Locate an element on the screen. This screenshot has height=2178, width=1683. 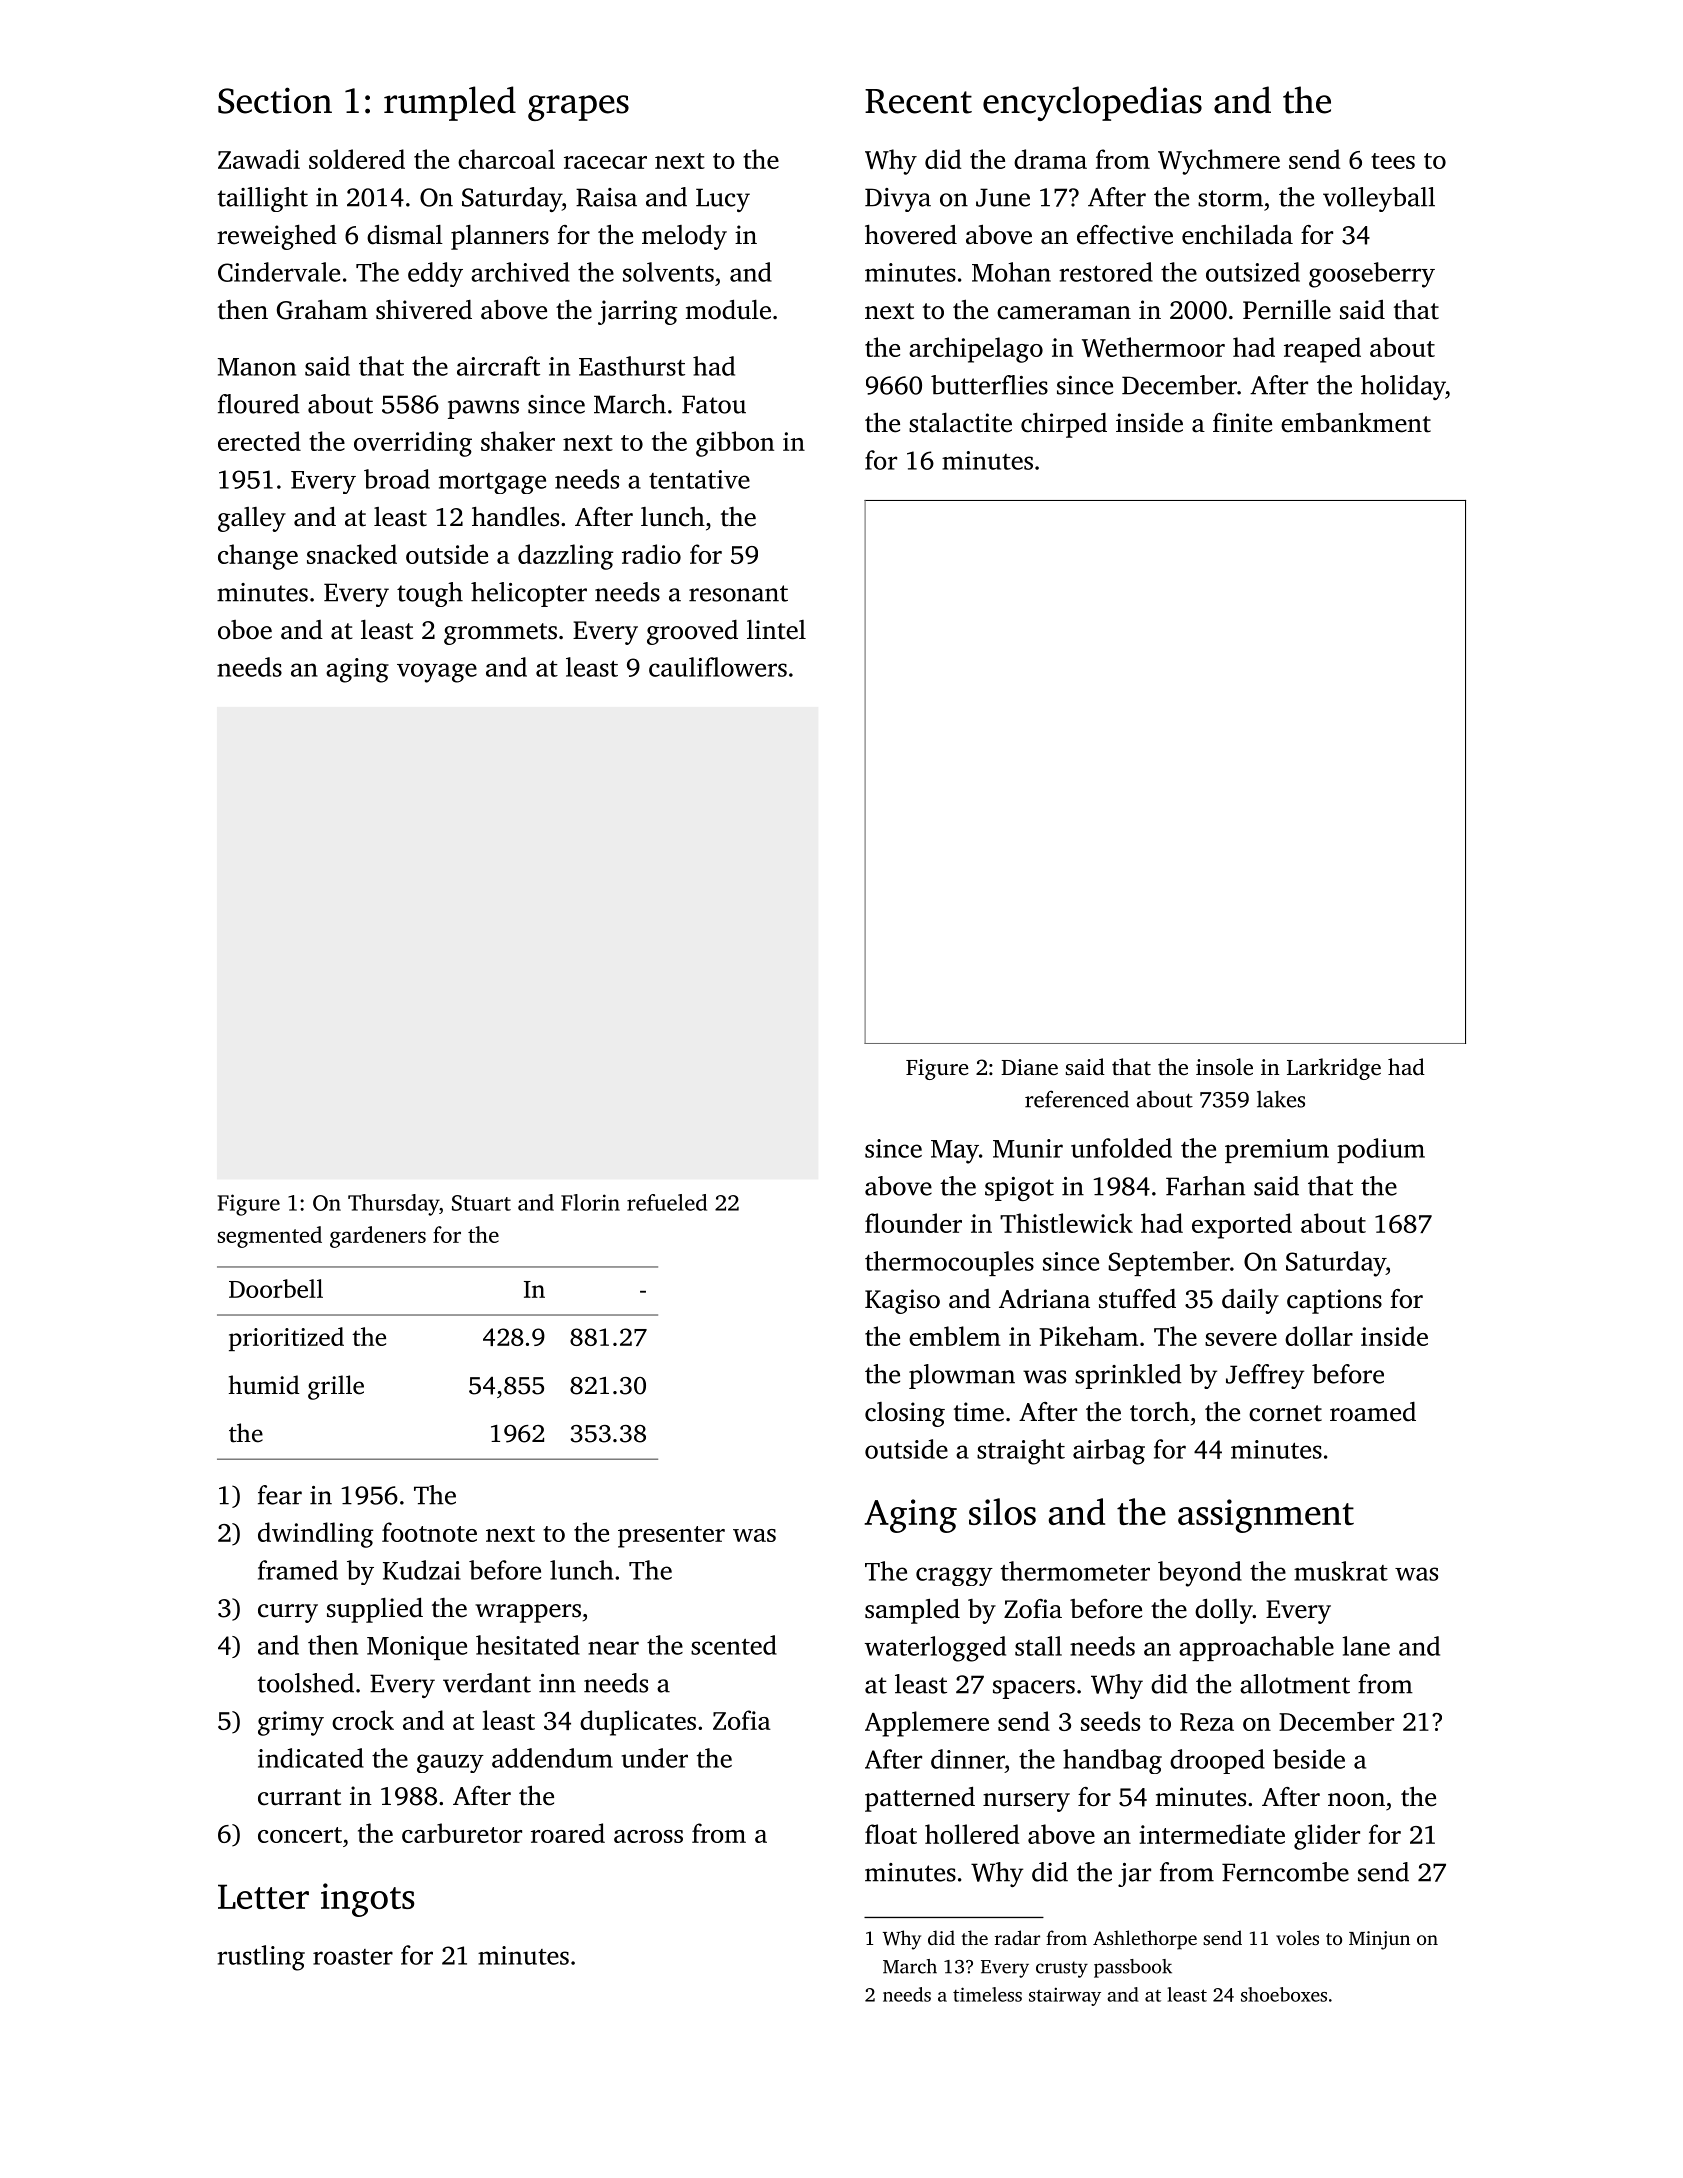
Florin is located at coordinates (590, 1202).
